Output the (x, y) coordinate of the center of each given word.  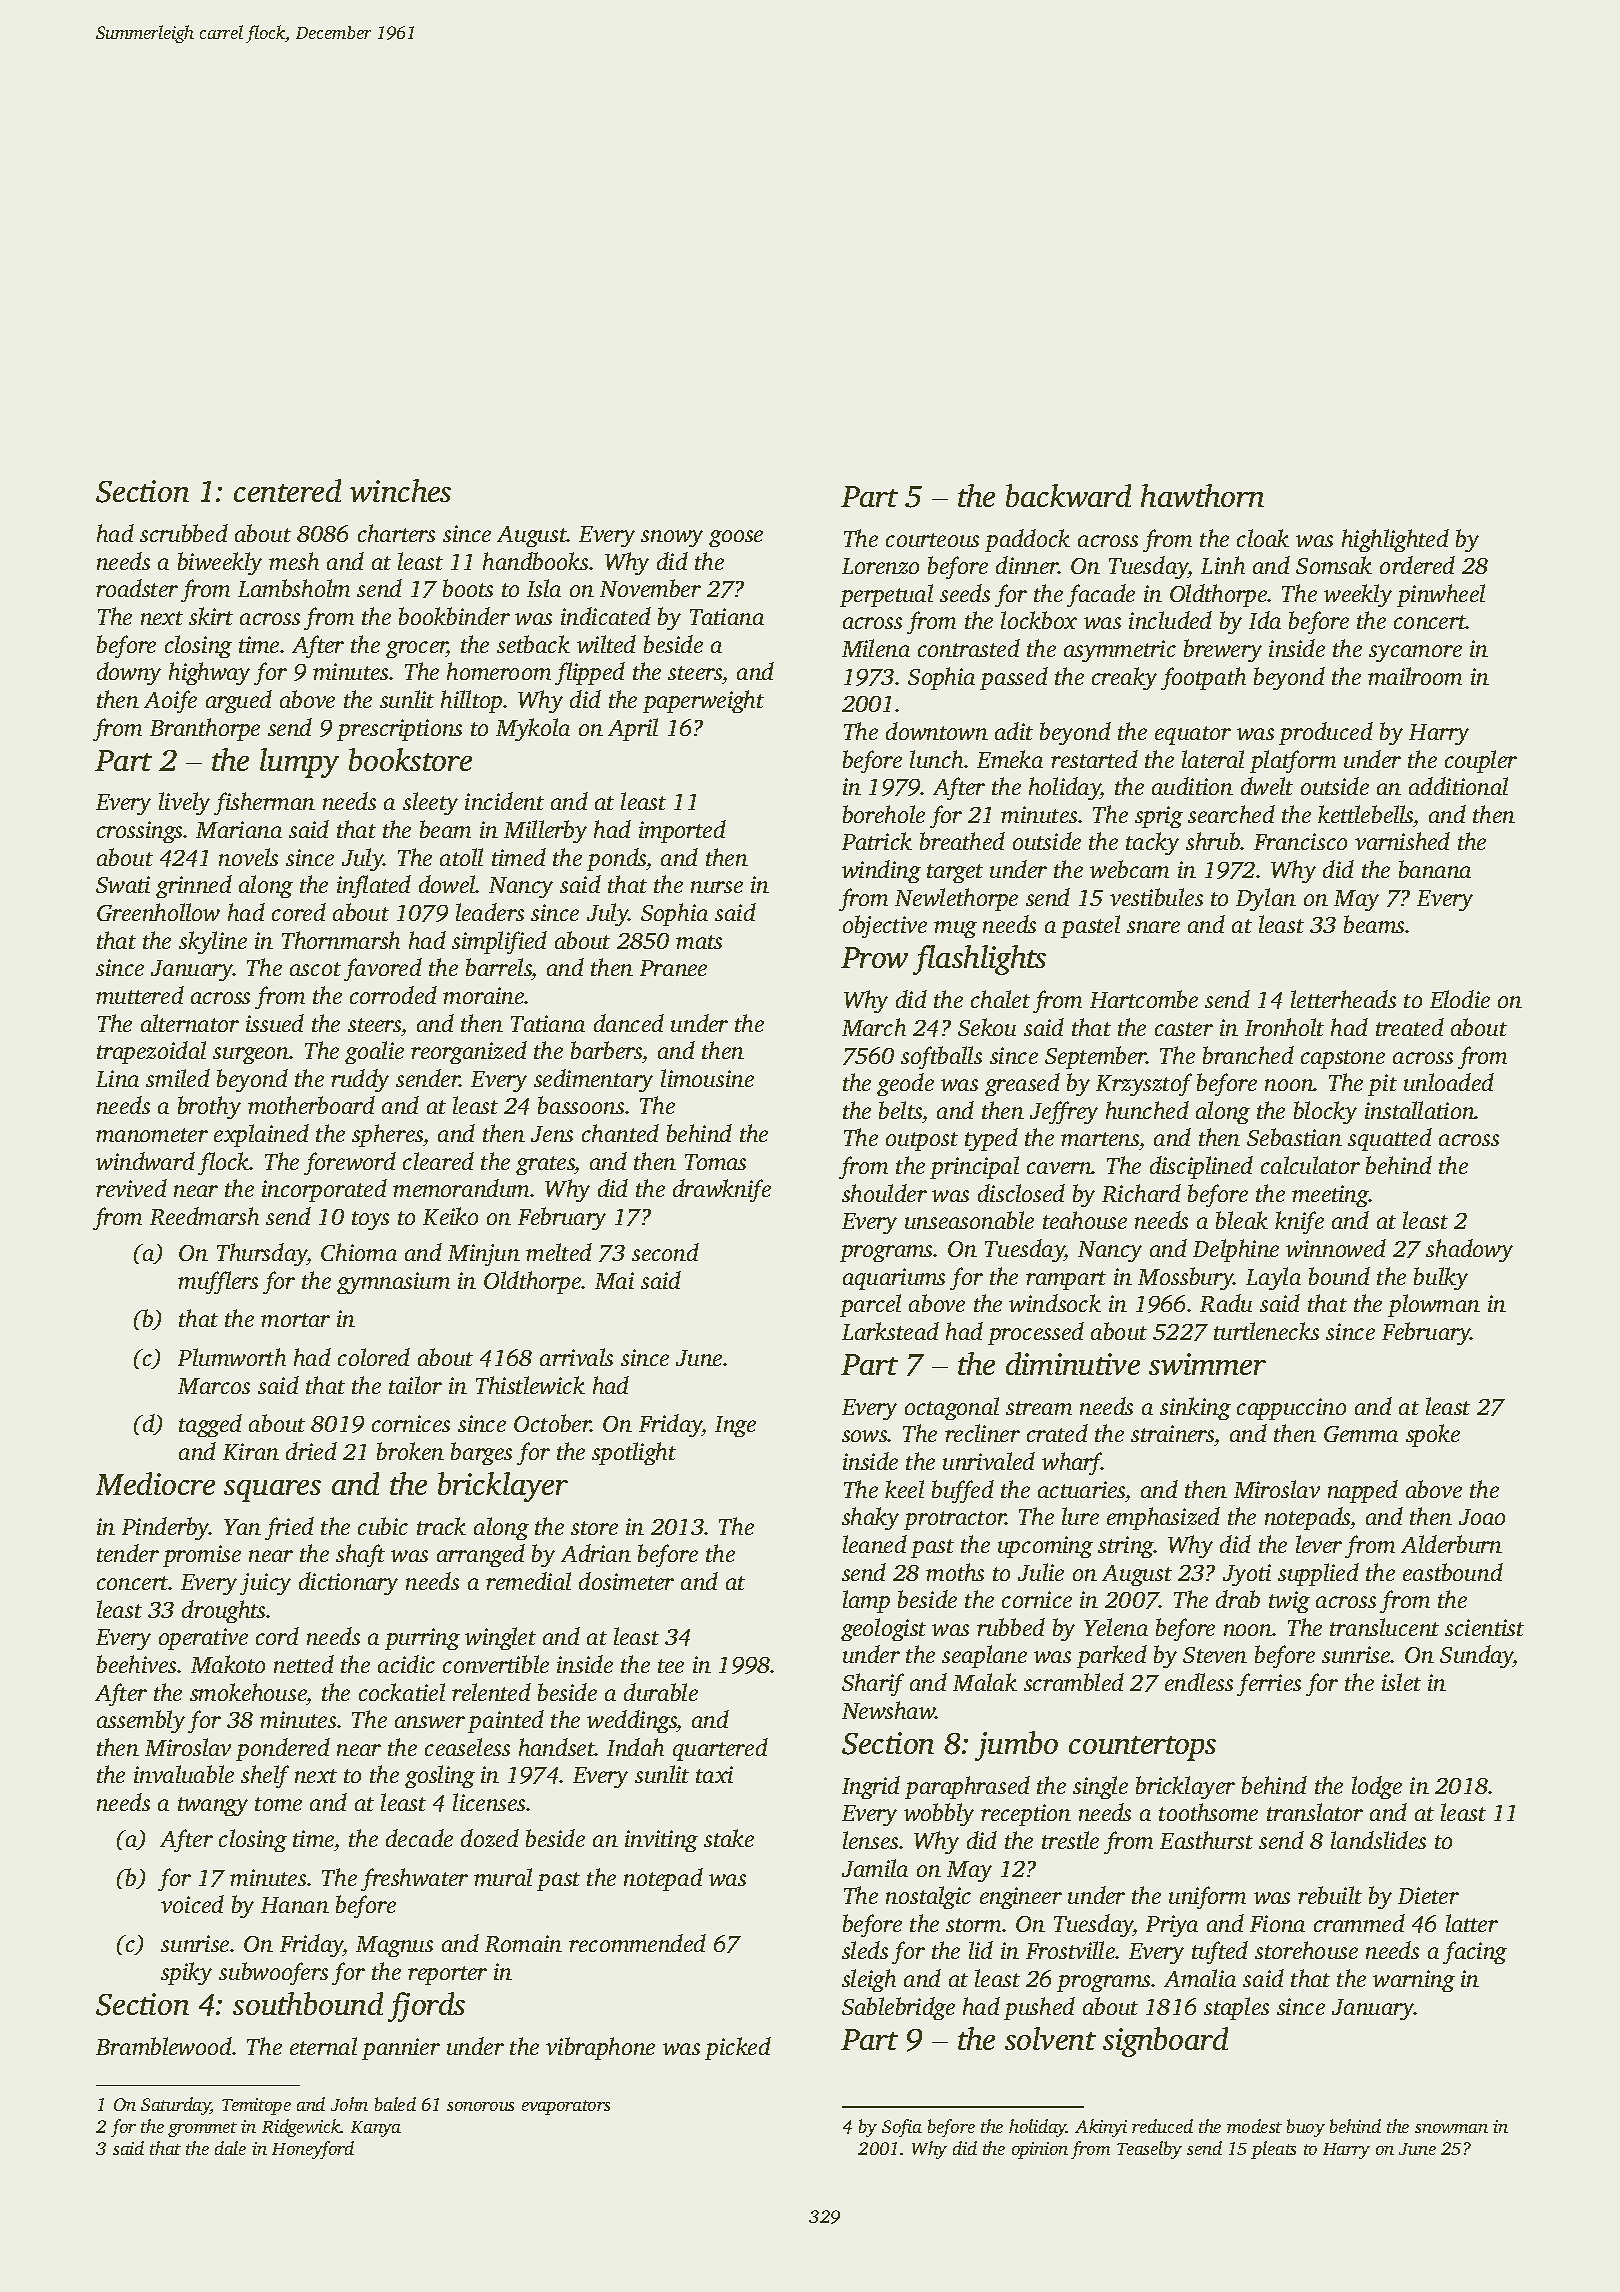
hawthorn (1202, 495)
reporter (447, 1975)
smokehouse (248, 1692)
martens (1100, 1139)
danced (629, 1023)
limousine (707, 1078)
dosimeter (626, 1581)
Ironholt (1284, 1027)
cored (299, 912)
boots (468, 588)
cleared (438, 1161)
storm (973, 1925)
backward (1068, 495)
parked (1112, 1656)
